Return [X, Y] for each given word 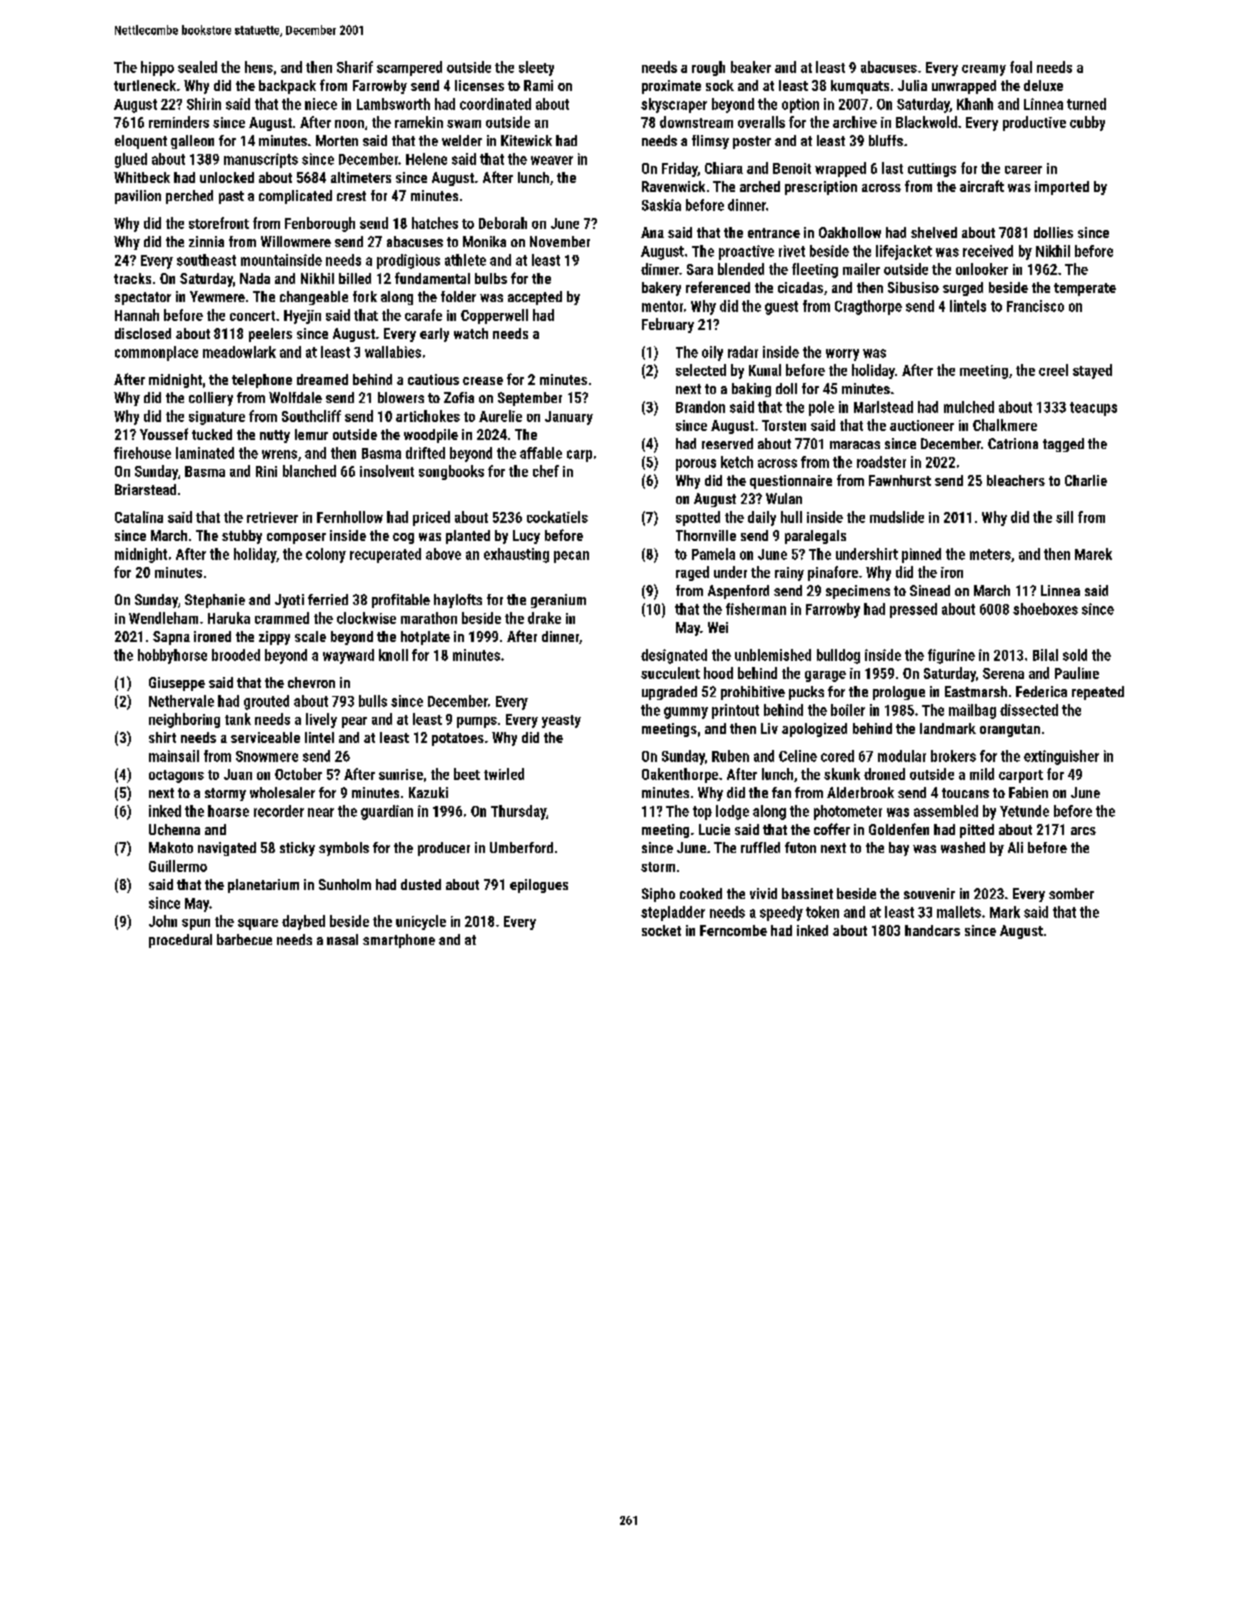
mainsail [174, 756]
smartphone [399, 941]
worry [842, 355]
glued [131, 160]
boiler [848, 710]
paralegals [815, 537]
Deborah [503, 223]
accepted [535, 298]
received [988, 251]
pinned [921, 555]
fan [781, 792]
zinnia [206, 241]
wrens [279, 454]
